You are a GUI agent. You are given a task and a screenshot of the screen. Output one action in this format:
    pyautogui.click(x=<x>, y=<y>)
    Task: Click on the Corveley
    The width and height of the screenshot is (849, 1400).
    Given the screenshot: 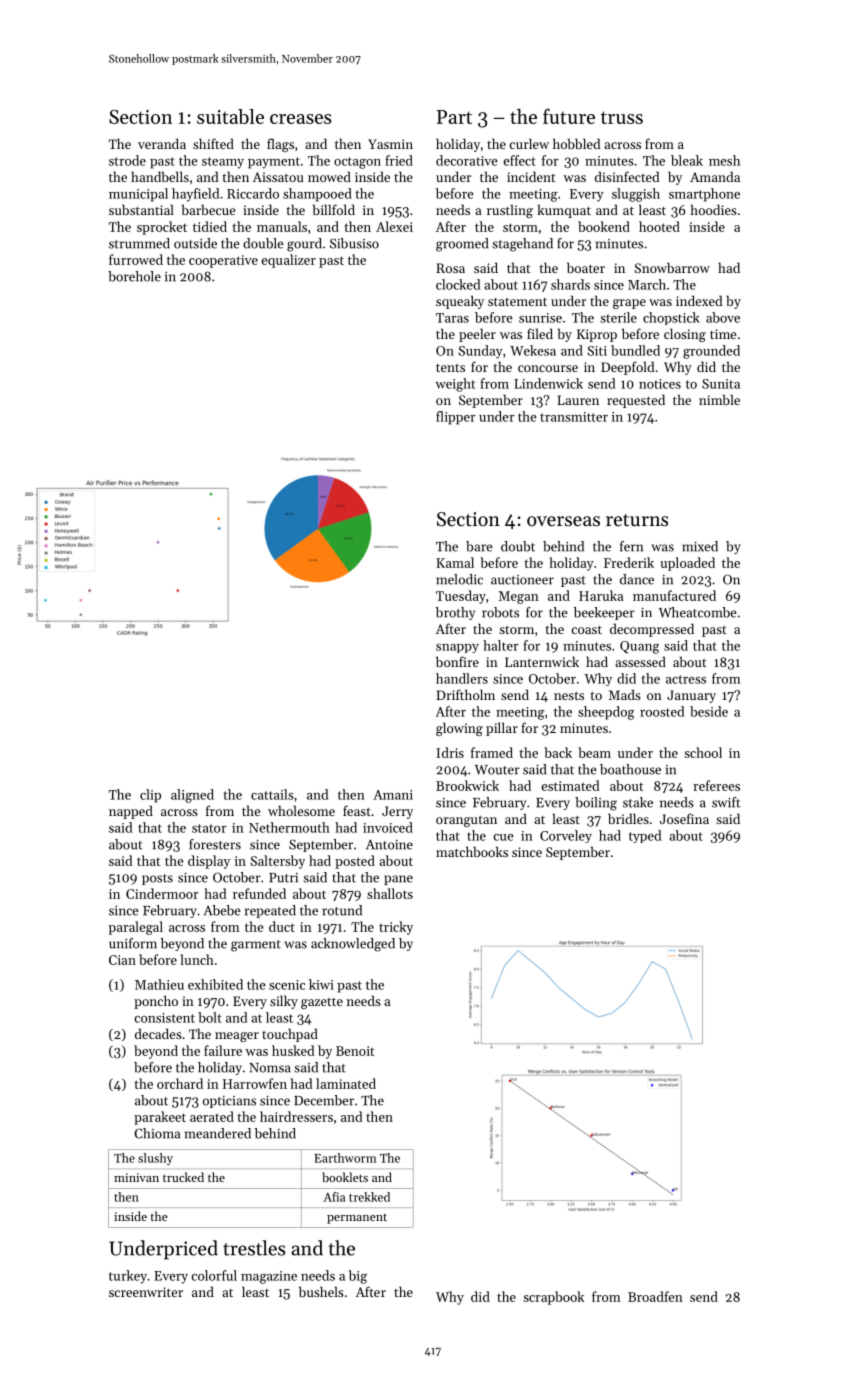 What is the action you would take?
    pyautogui.click(x=566, y=836)
